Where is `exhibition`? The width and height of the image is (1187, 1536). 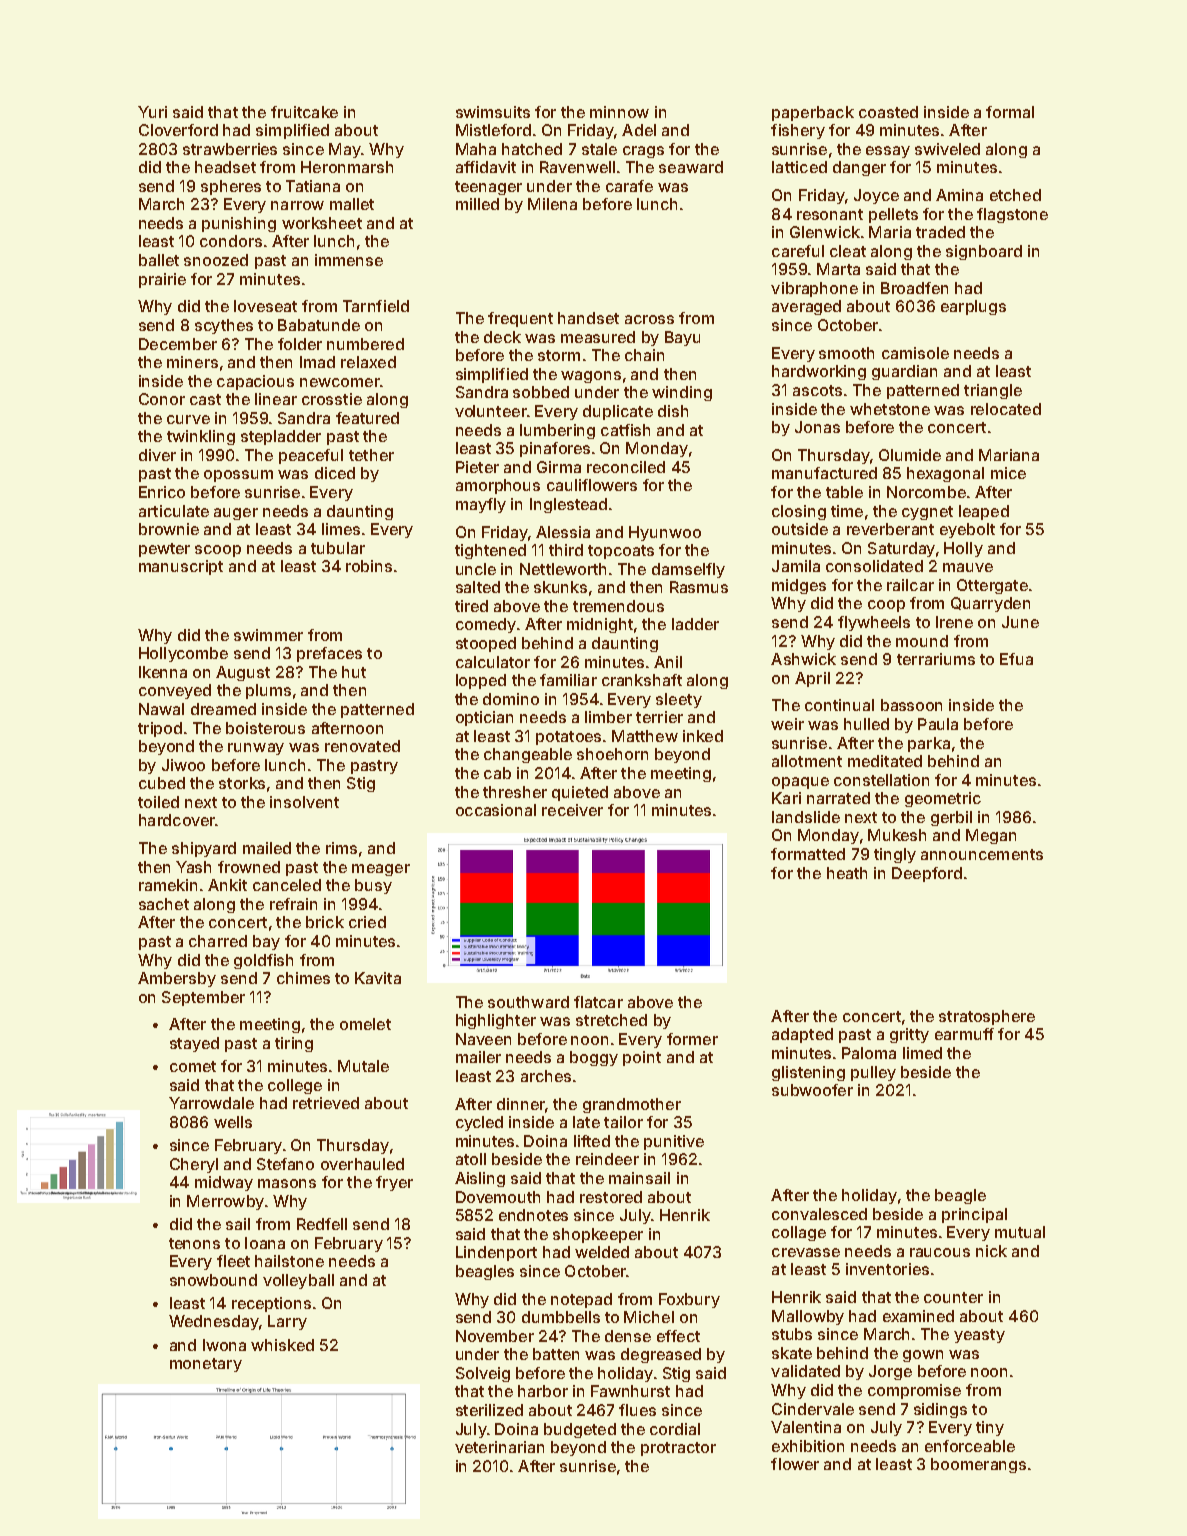
exhibition is located at coordinates (808, 1446).
